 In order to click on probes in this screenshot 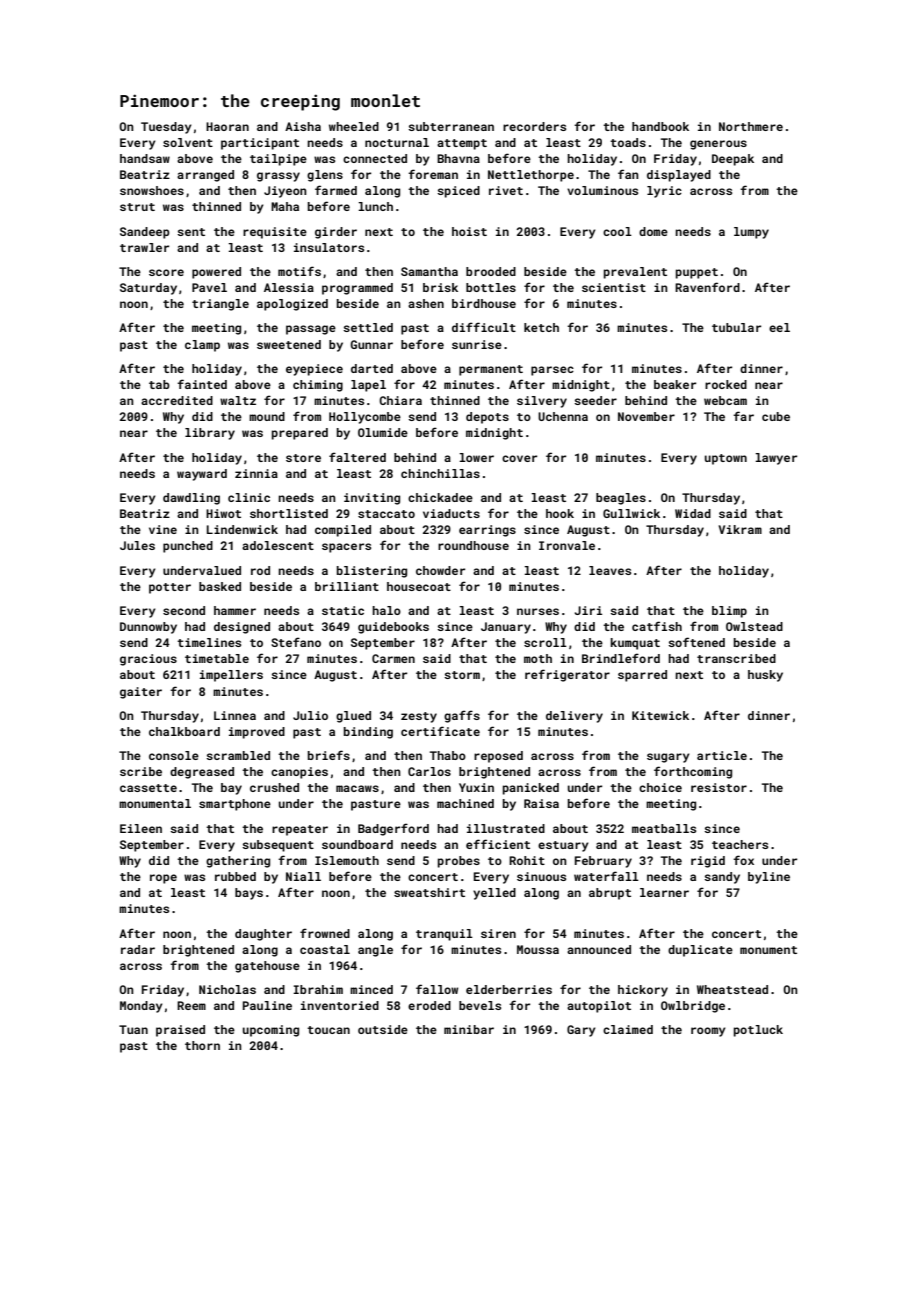, I will do `click(459, 862)`.
